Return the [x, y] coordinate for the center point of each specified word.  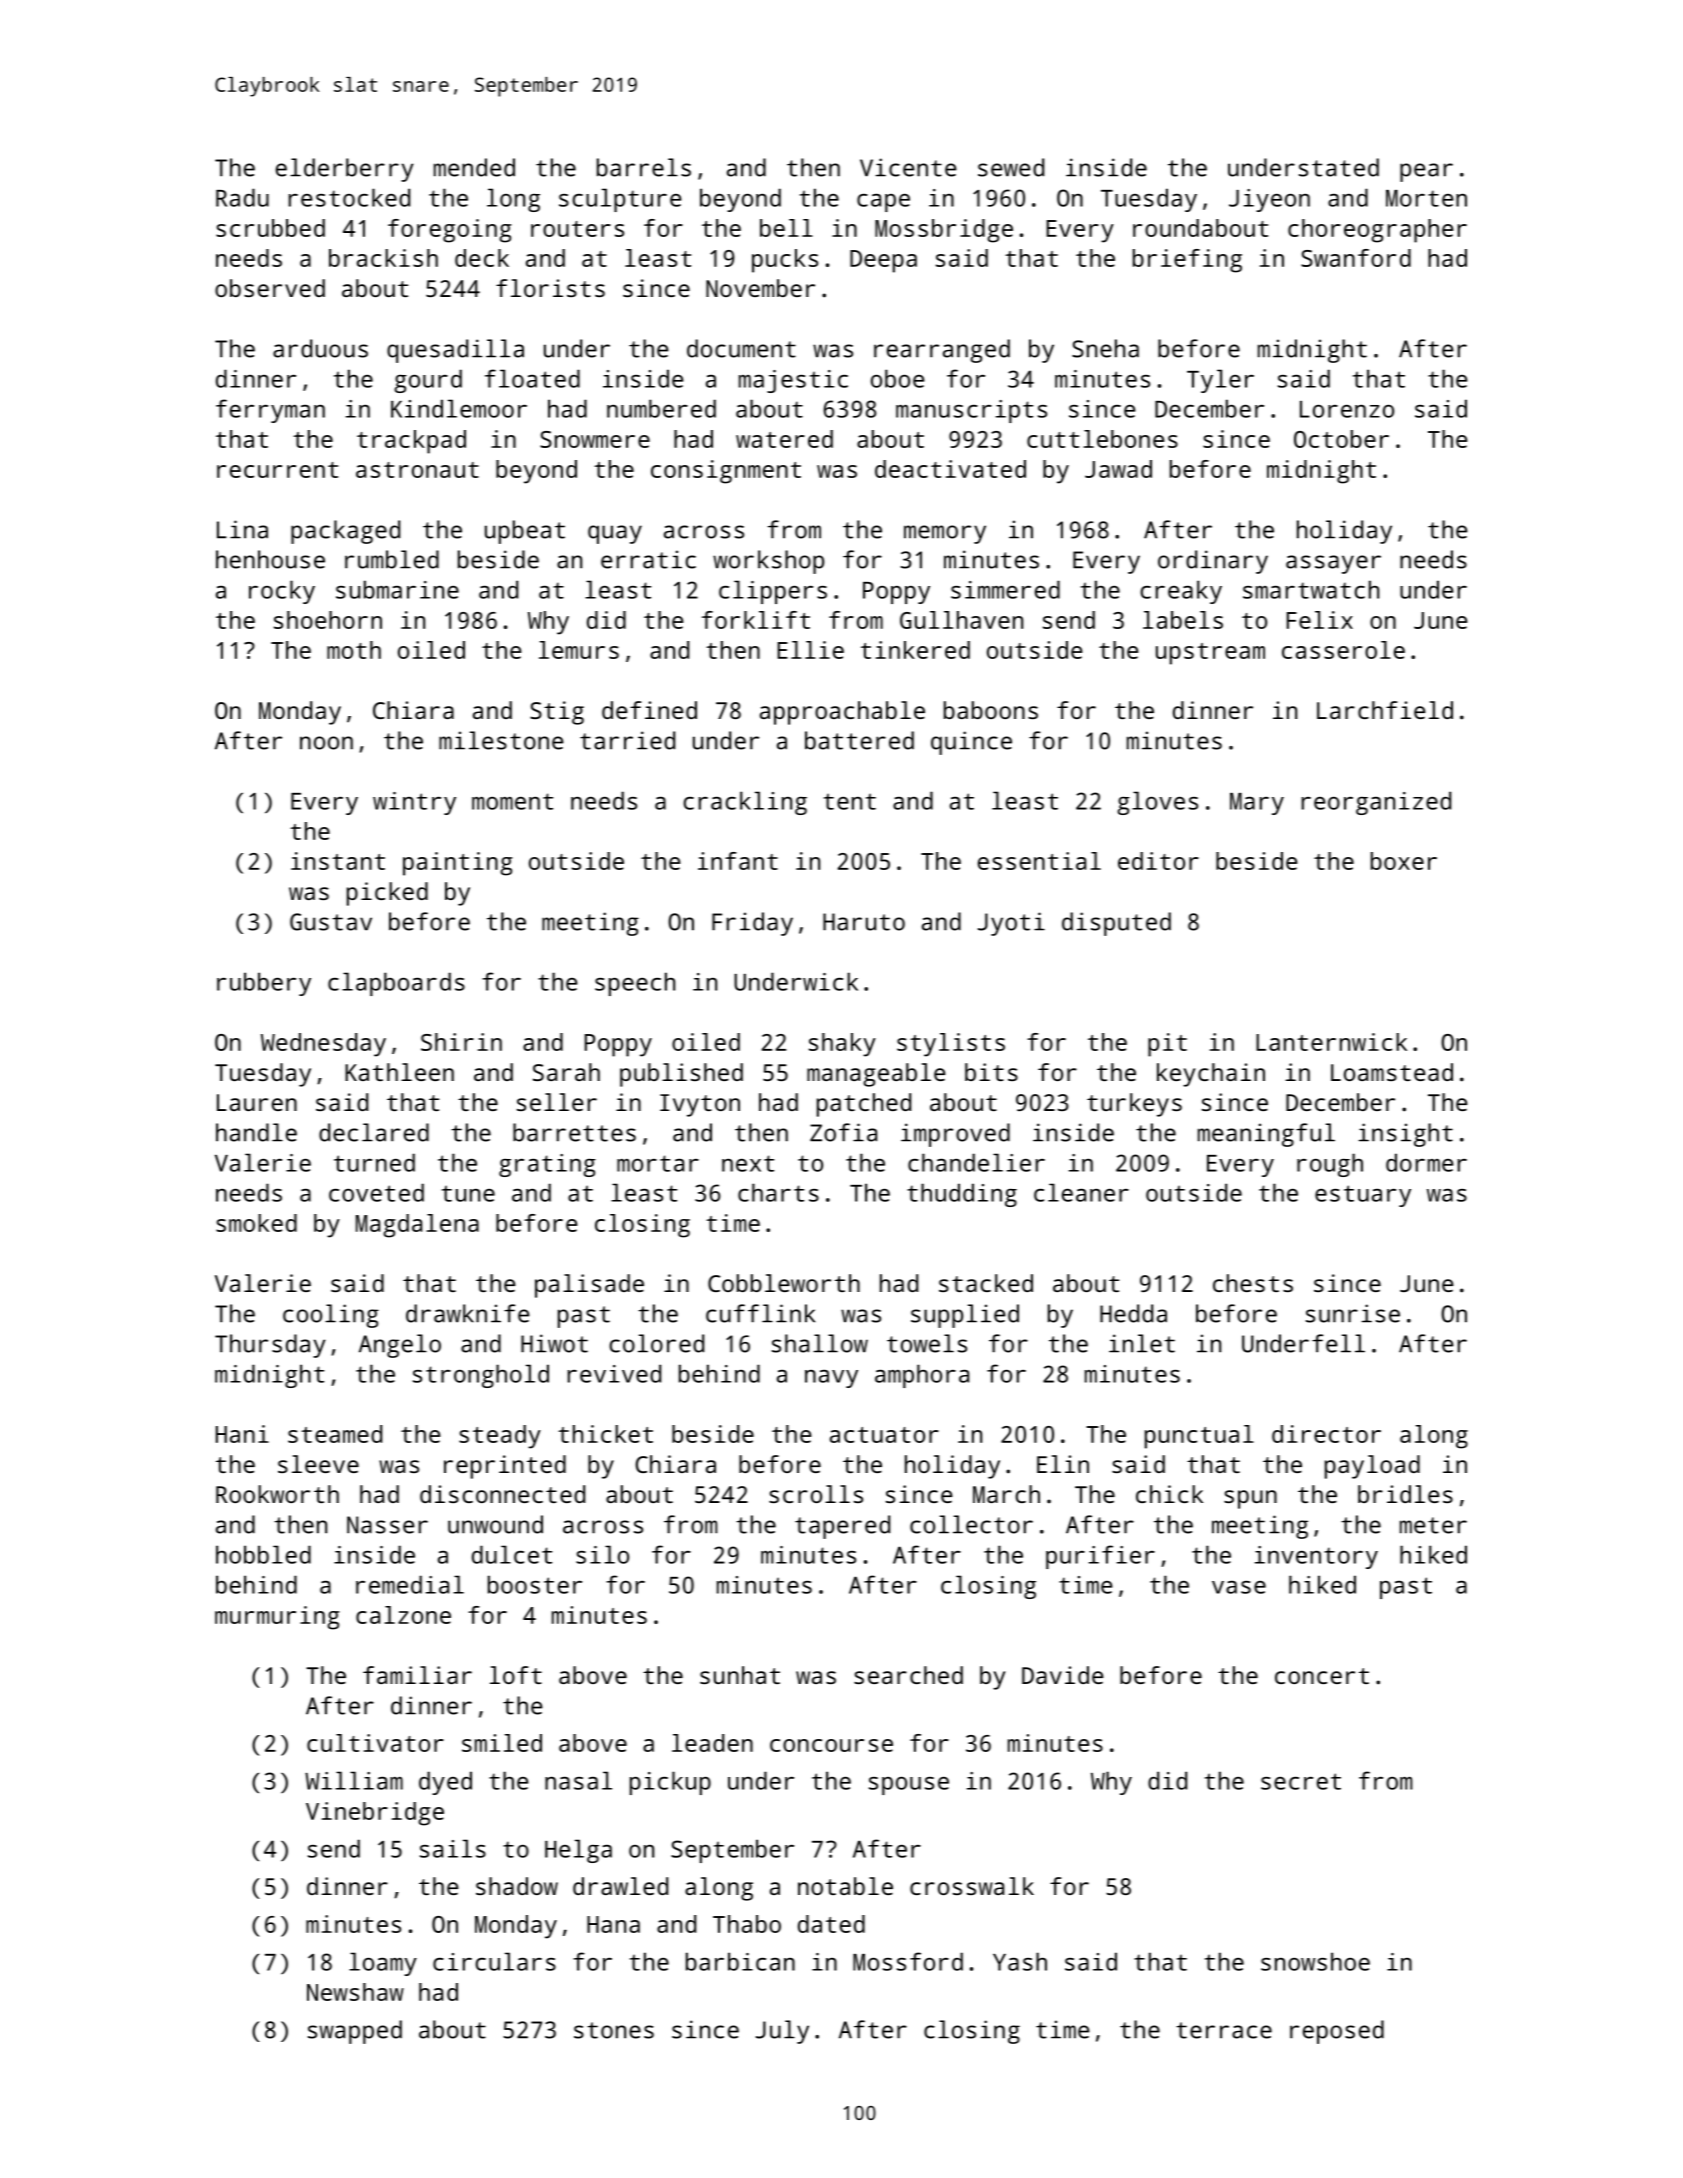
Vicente [908, 167]
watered [784, 439]
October [1341, 439]
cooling [331, 1316]
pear [1426, 172]
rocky [282, 592]
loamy [383, 1964]
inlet [1142, 1343]
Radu [242, 197]
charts [778, 1192]
